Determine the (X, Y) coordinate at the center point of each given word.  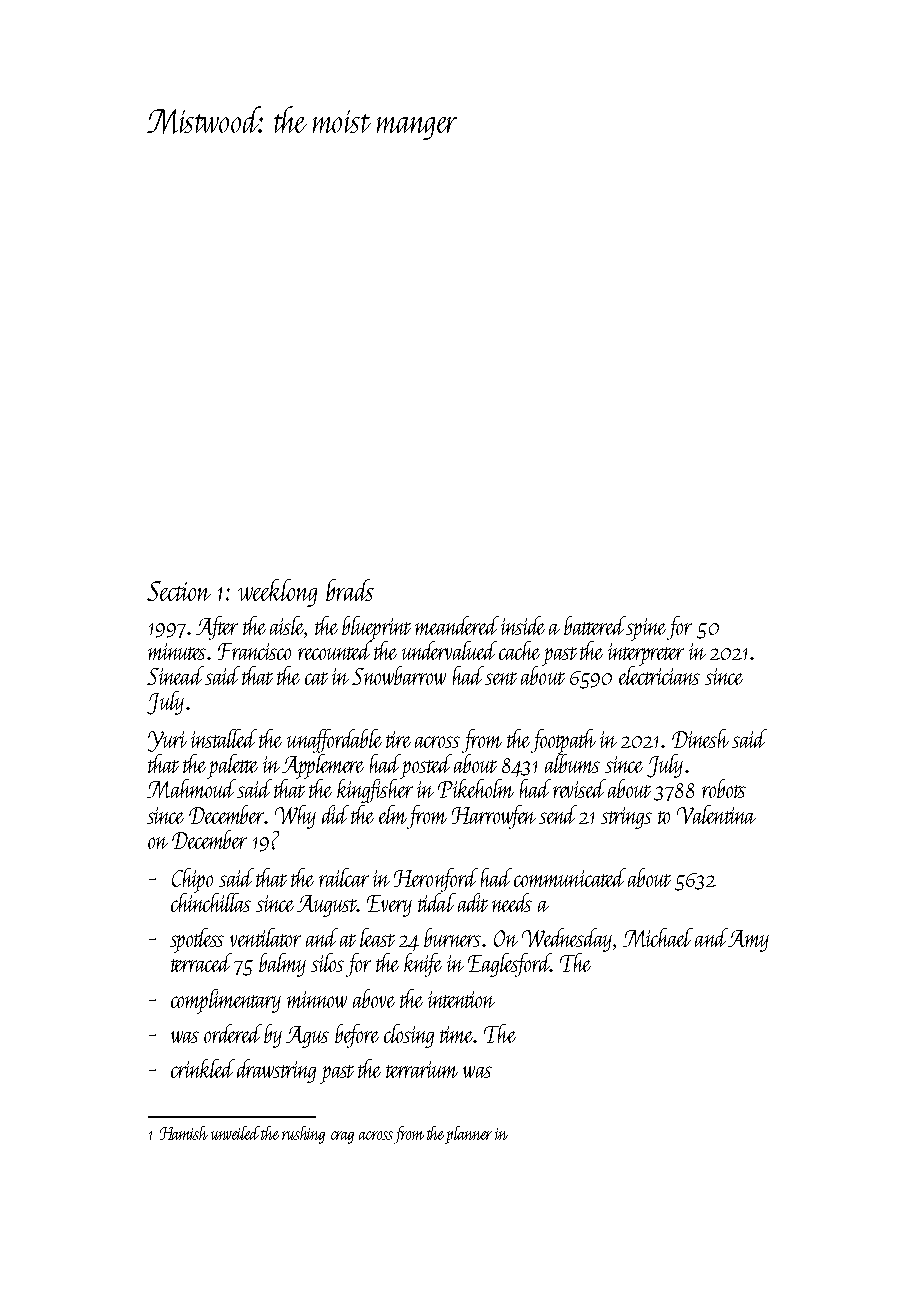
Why (295, 817)
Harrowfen (494, 817)
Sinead (175, 675)
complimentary (226, 1001)
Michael (658, 937)
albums (572, 763)
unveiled (235, 1133)
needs (512, 902)
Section (179, 591)
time (457, 1034)
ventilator (265, 937)
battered (595, 625)
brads (350, 590)
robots (724, 788)
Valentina (716, 814)
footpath (563, 741)
